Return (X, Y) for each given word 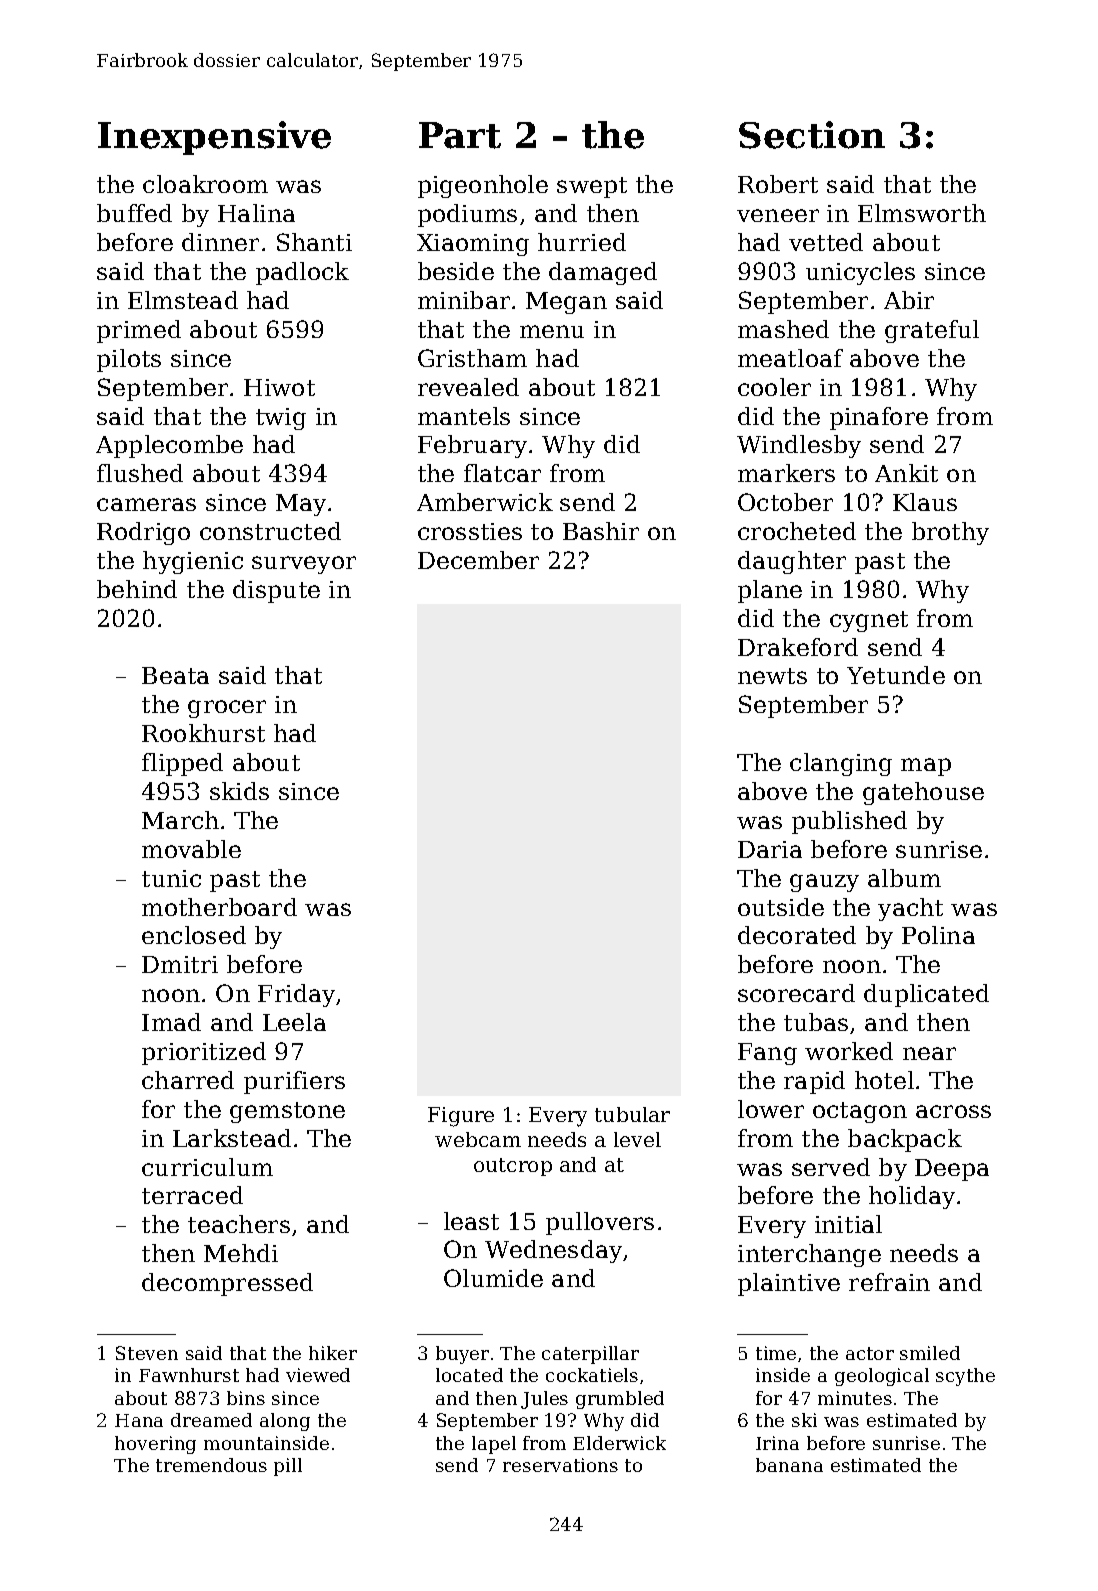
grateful (932, 331)
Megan (566, 303)
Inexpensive (214, 138)
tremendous (211, 1465)
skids (239, 791)
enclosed (194, 935)
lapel (494, 1445)
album (904, 878)
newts (772, 676)
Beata (175, 675)
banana (789, 1465)
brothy (950, 533)
